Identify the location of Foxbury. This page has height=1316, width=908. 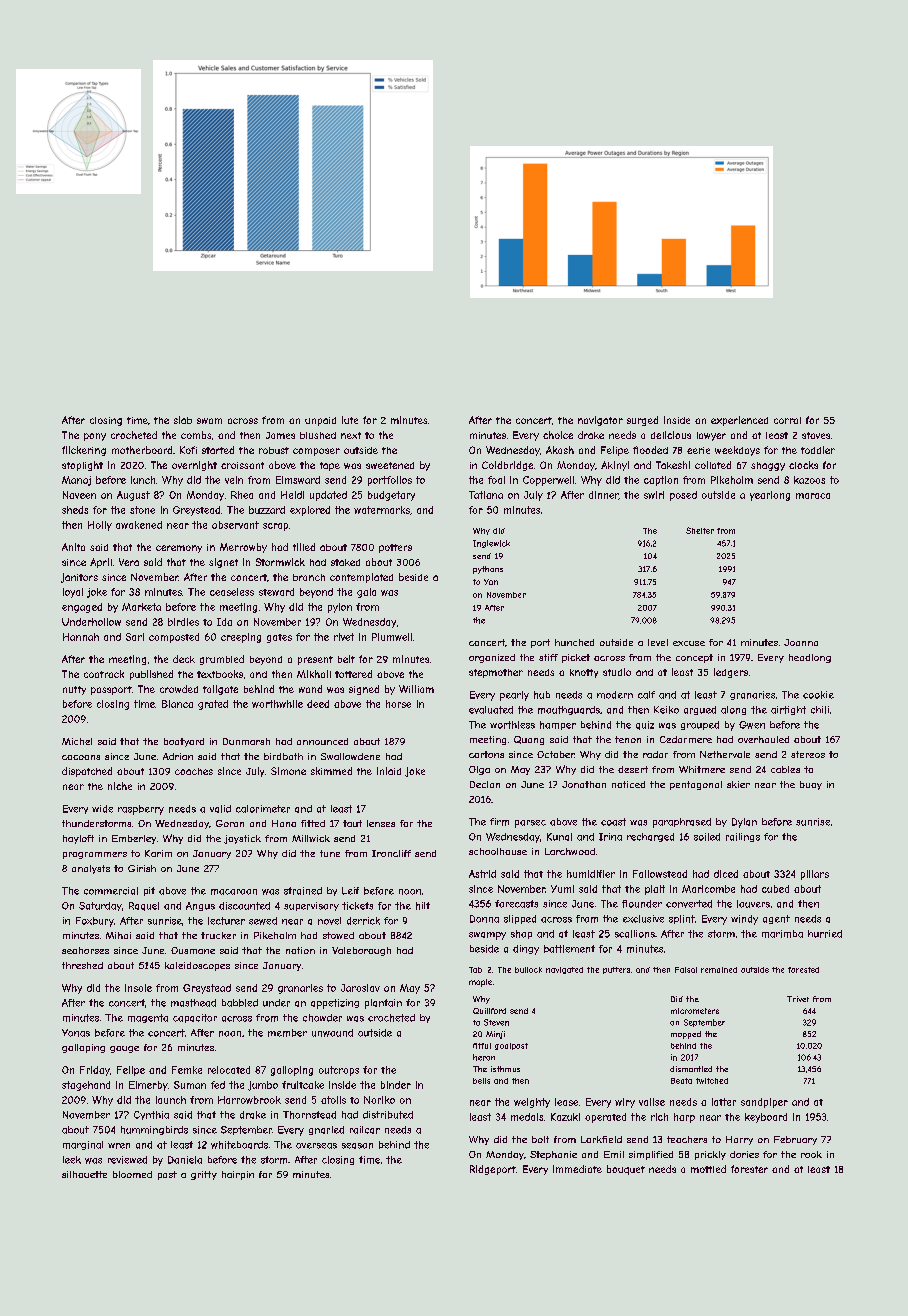
(95, 922).
